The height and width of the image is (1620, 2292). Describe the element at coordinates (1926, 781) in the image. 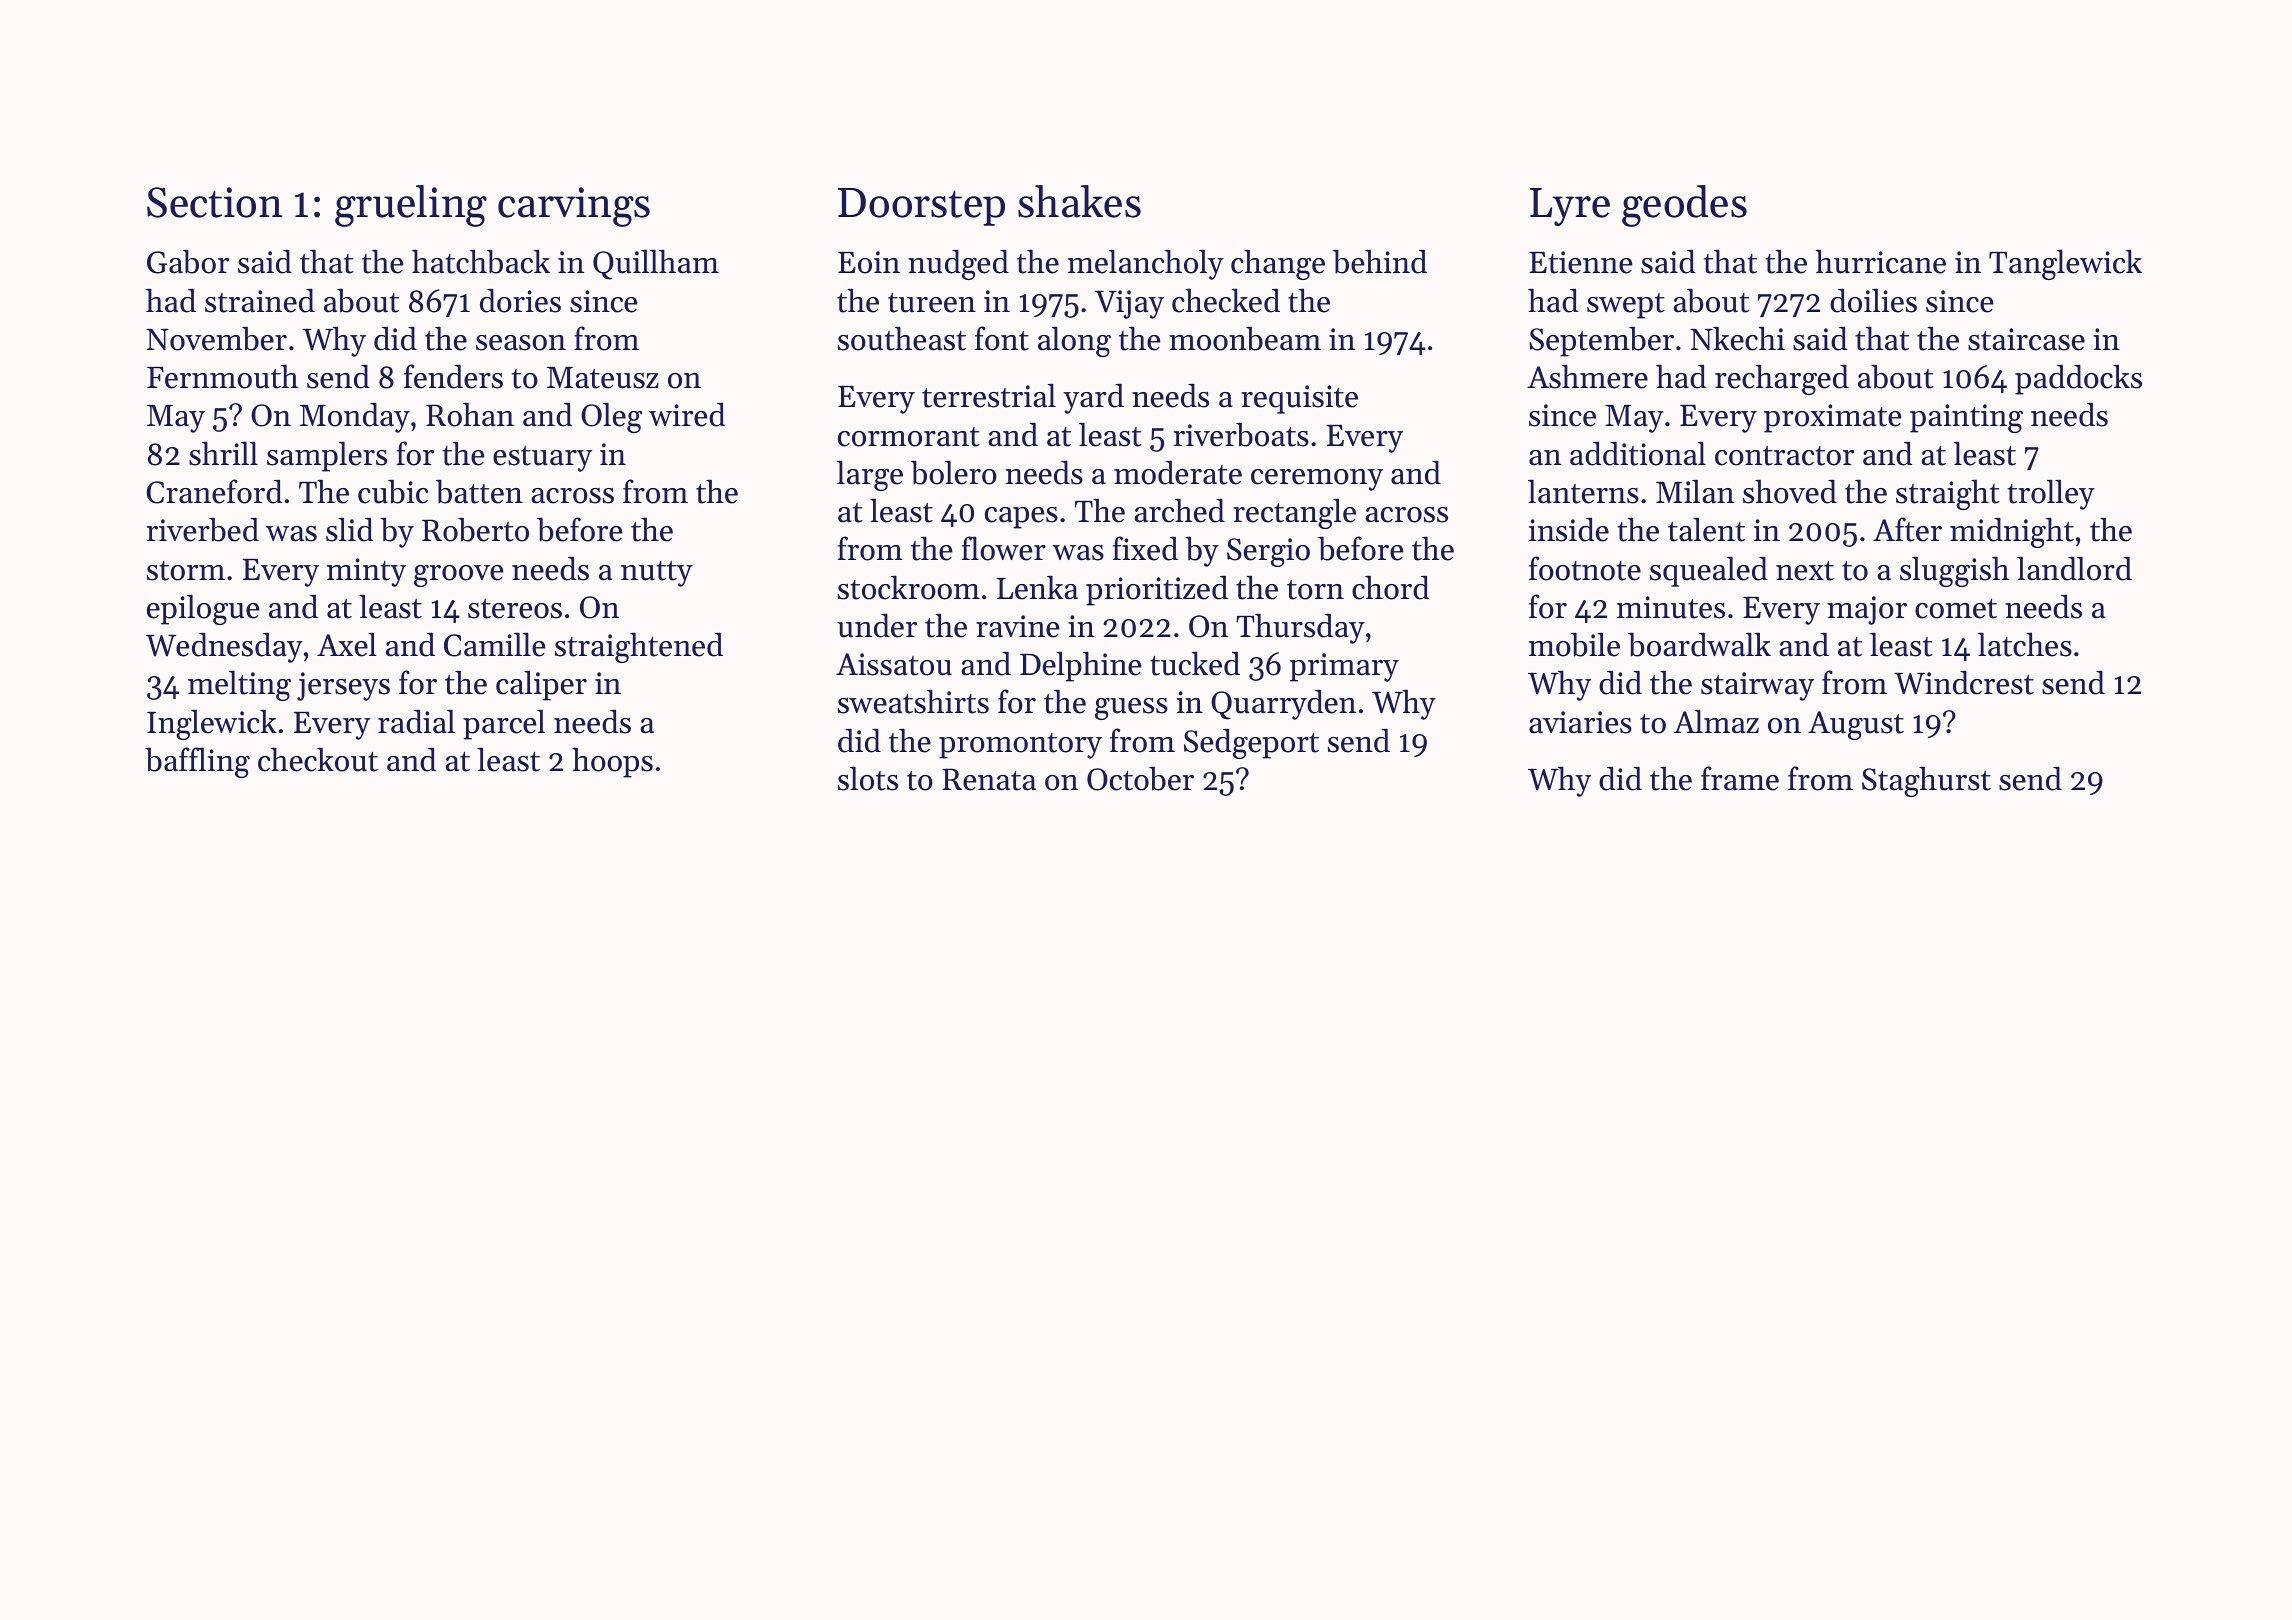

I see `Staghurst` at that location.
